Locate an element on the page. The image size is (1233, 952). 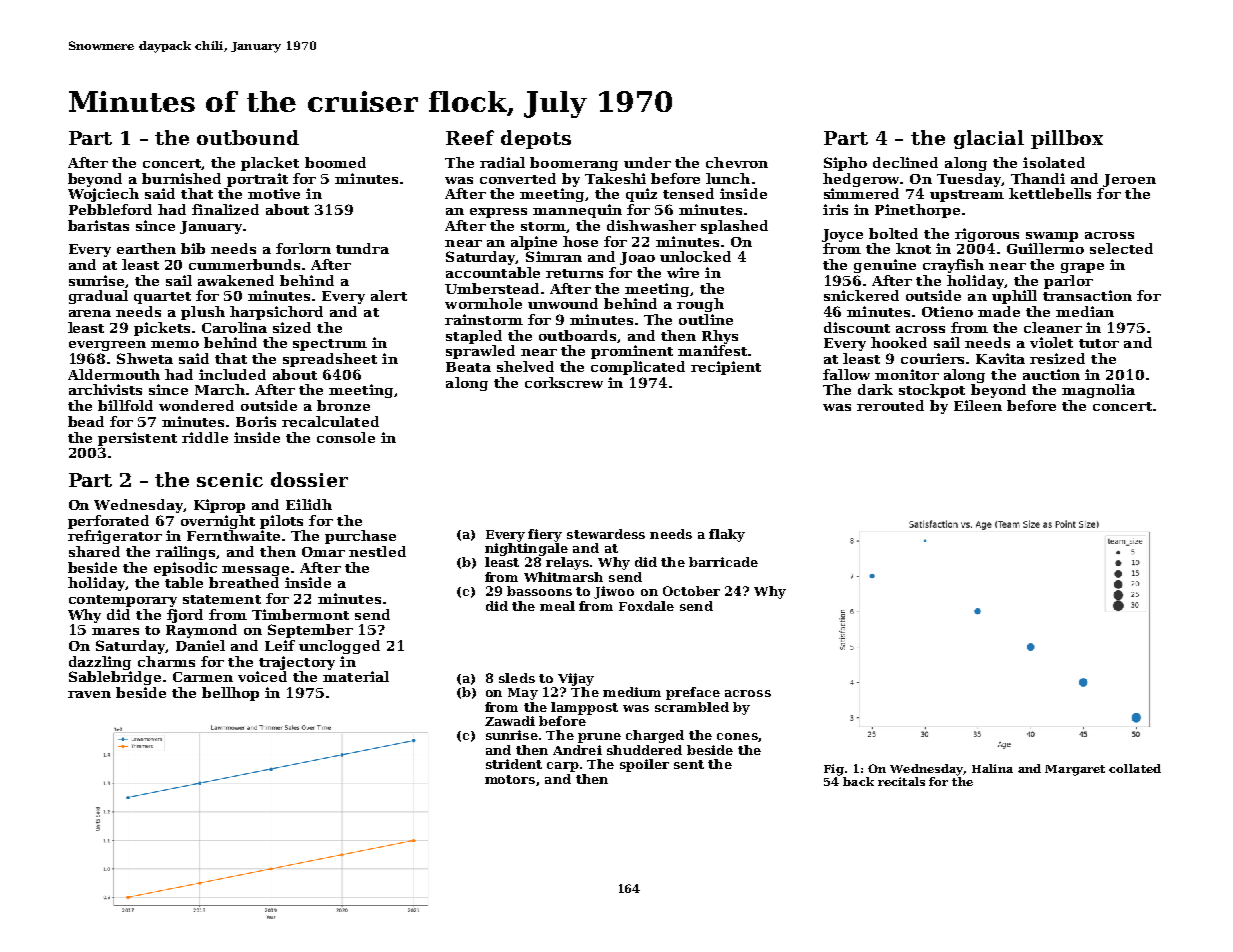
hose is located at coordinates (580, 241).
